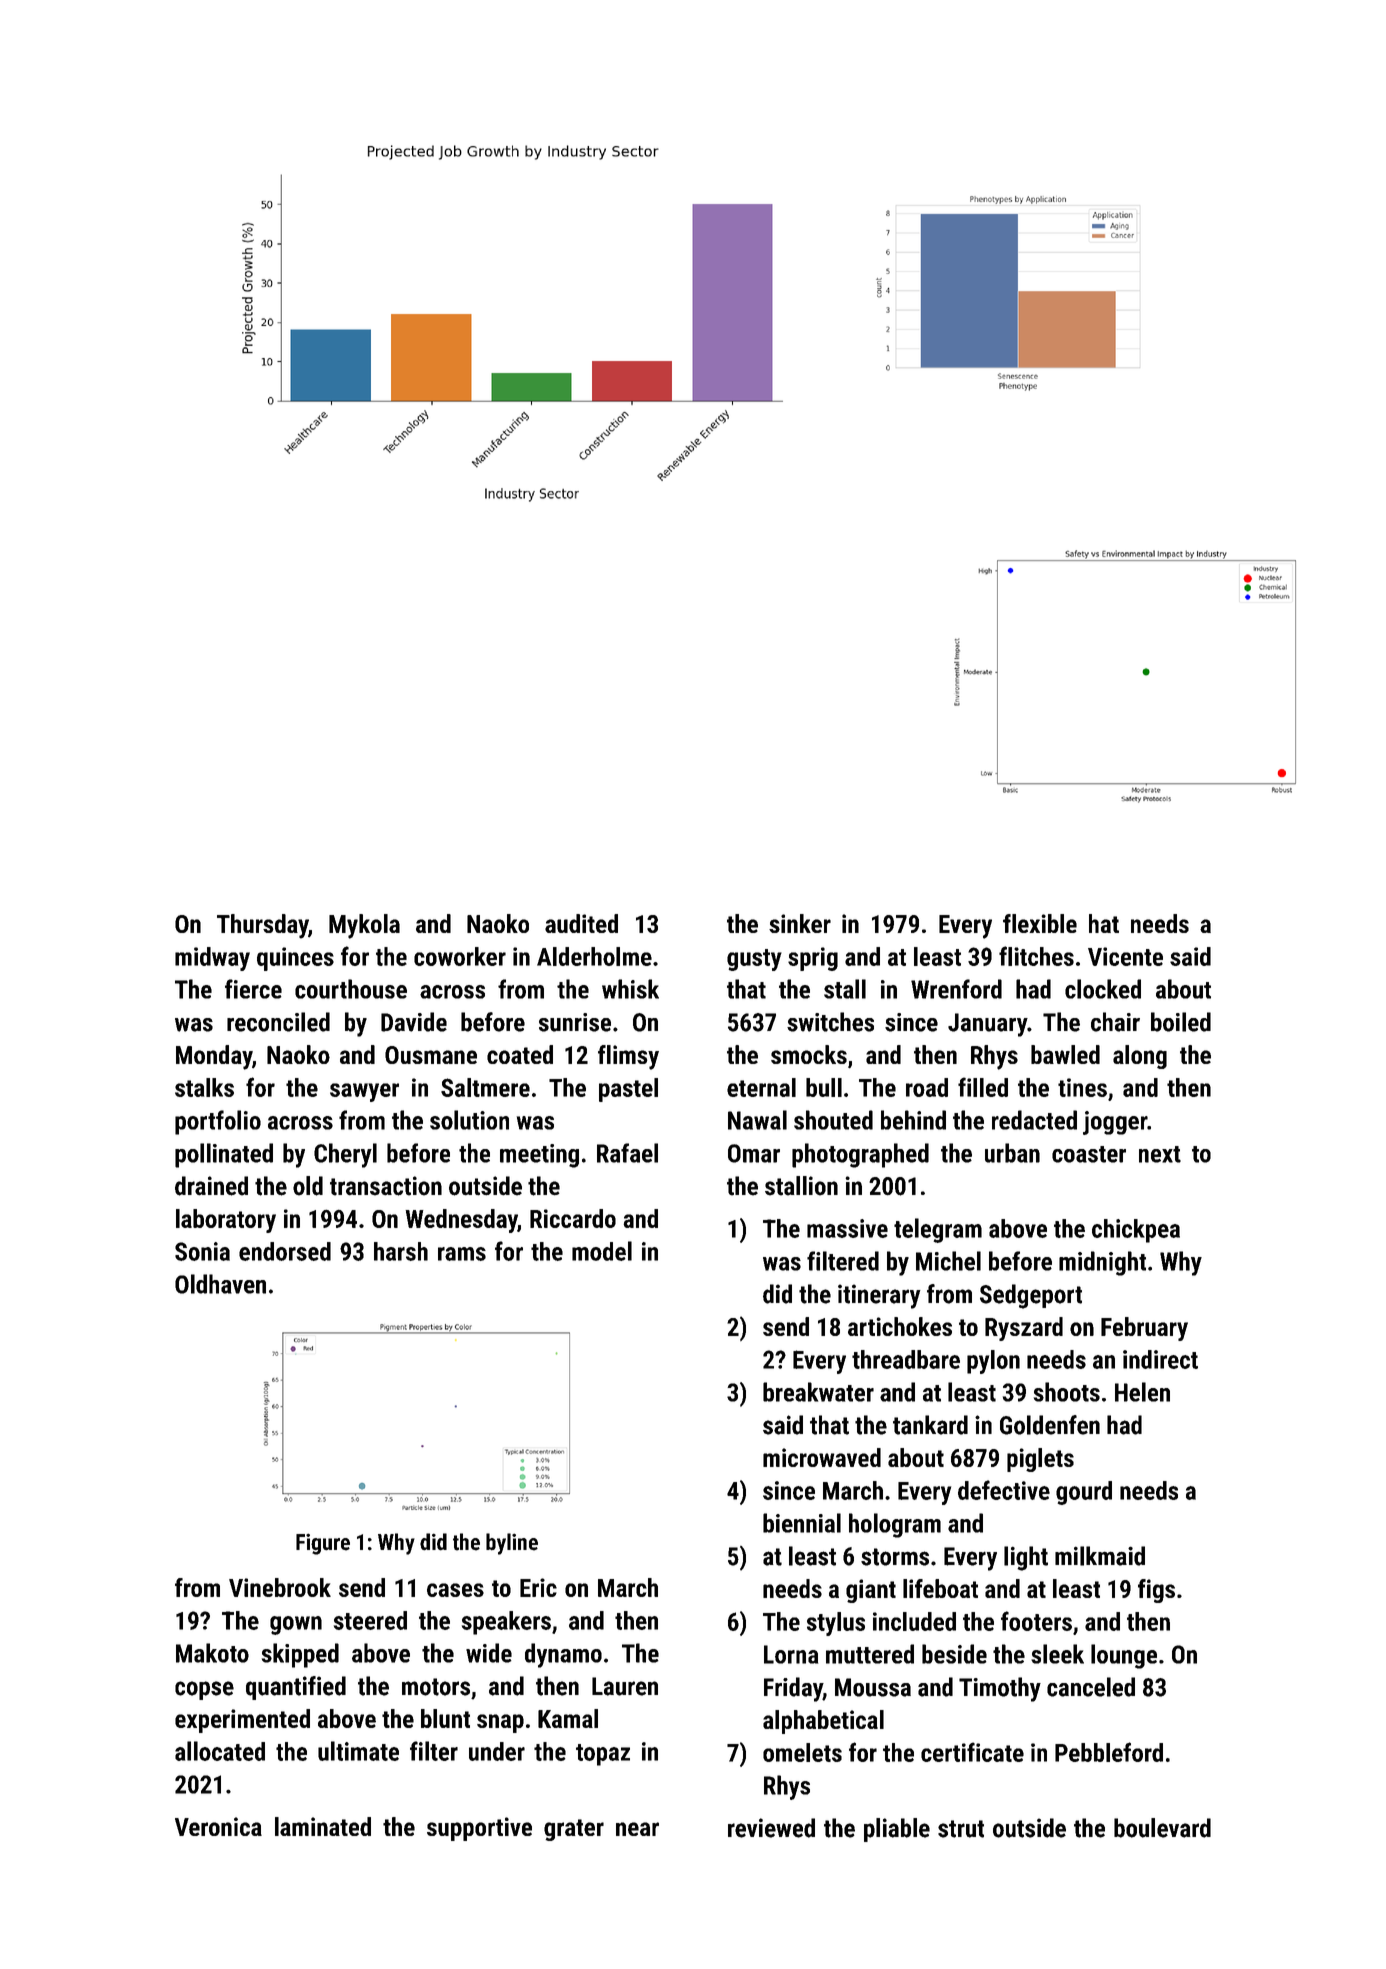  I want to click on endorsed, so click(285, 1251).
